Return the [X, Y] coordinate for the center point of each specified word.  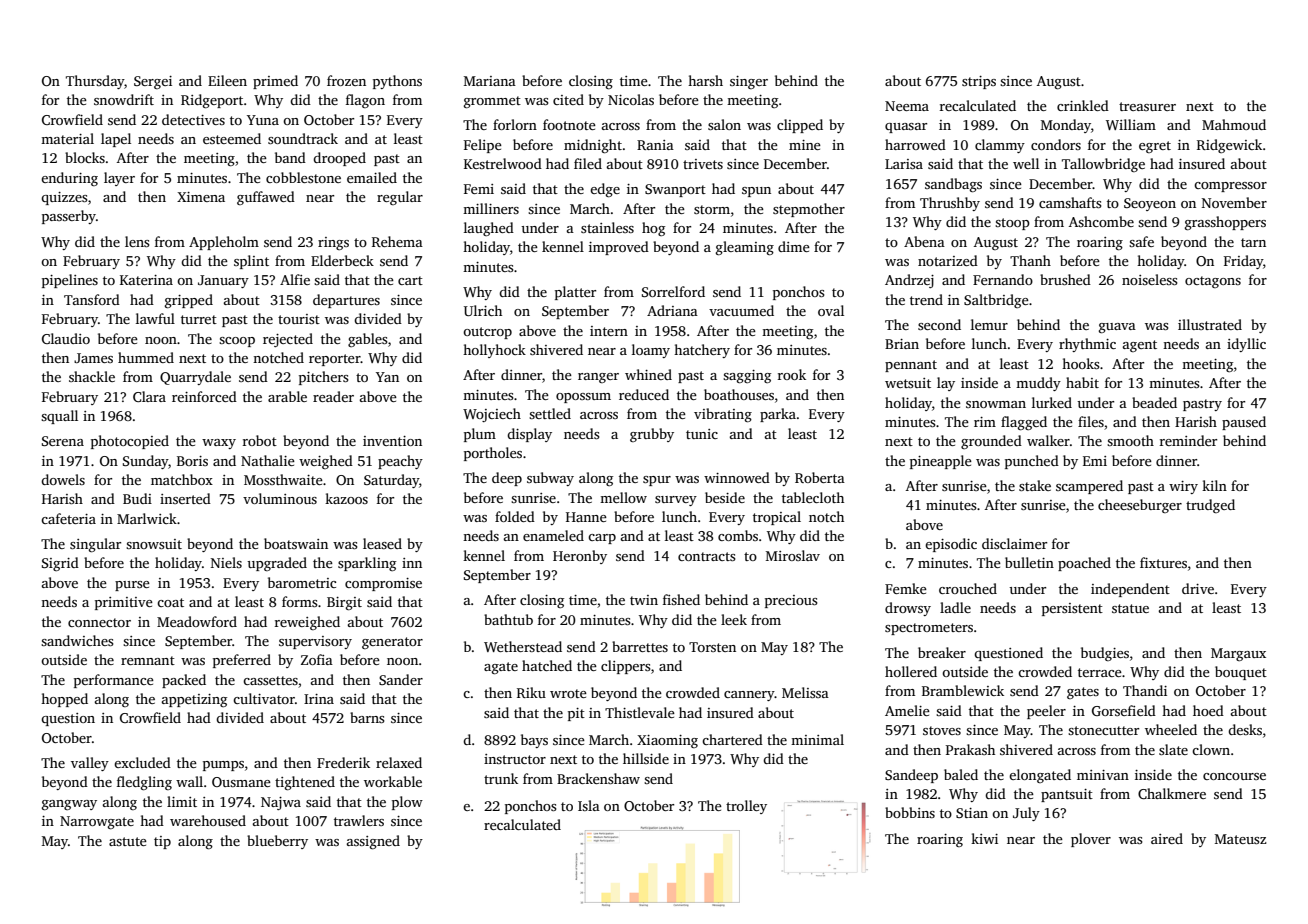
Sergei [153, 82]
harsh [705, 80]
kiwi [984, 838]
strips [979, 82]
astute [128, 841]
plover [1091, 840]
